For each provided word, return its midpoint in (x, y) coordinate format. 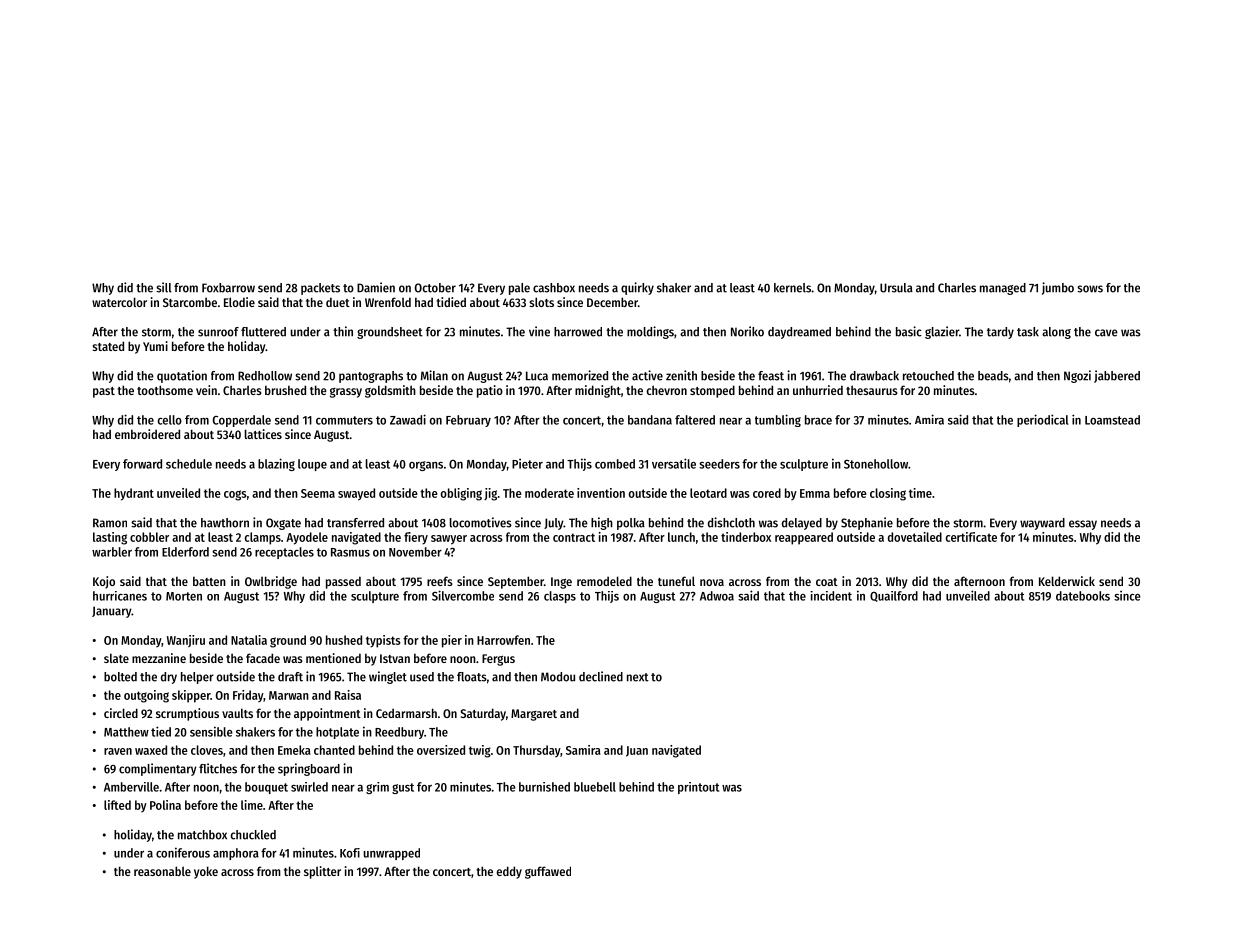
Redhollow (265, 376)
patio (490, 391)
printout (698, 788)
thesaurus (872, 390)
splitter (322, 872)
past (104, 392)
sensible (211, 731)
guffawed (548, 872)
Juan (637, 751)
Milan (434, 375)
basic (909, 331)
